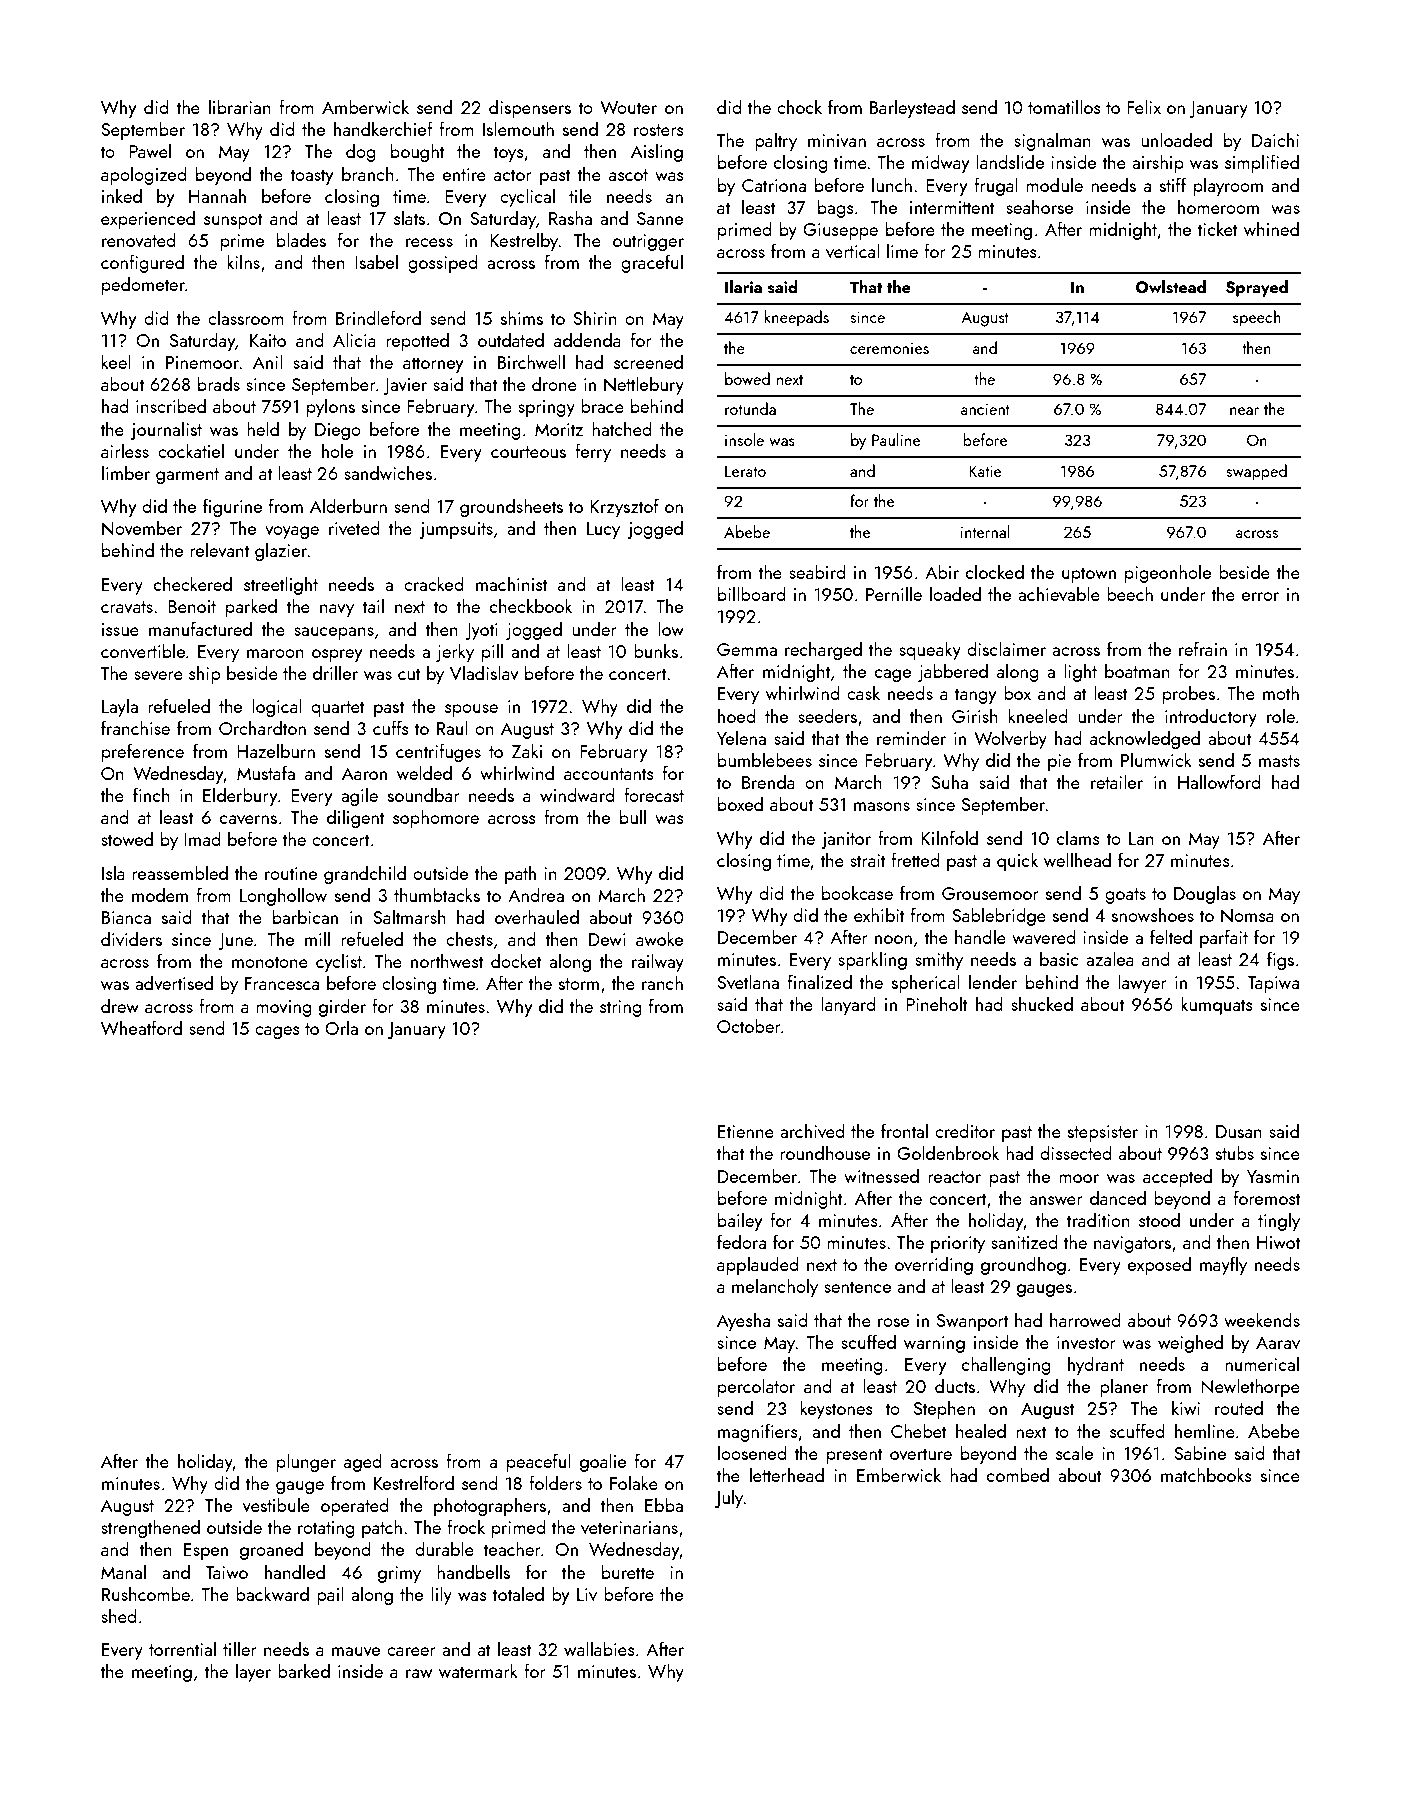 Image resolution: width=1401 pixels, height=1814 pixels. What do you see at coordinates (1244, 411) in the image?
I see `near` at bounding box center [1244, 411].
